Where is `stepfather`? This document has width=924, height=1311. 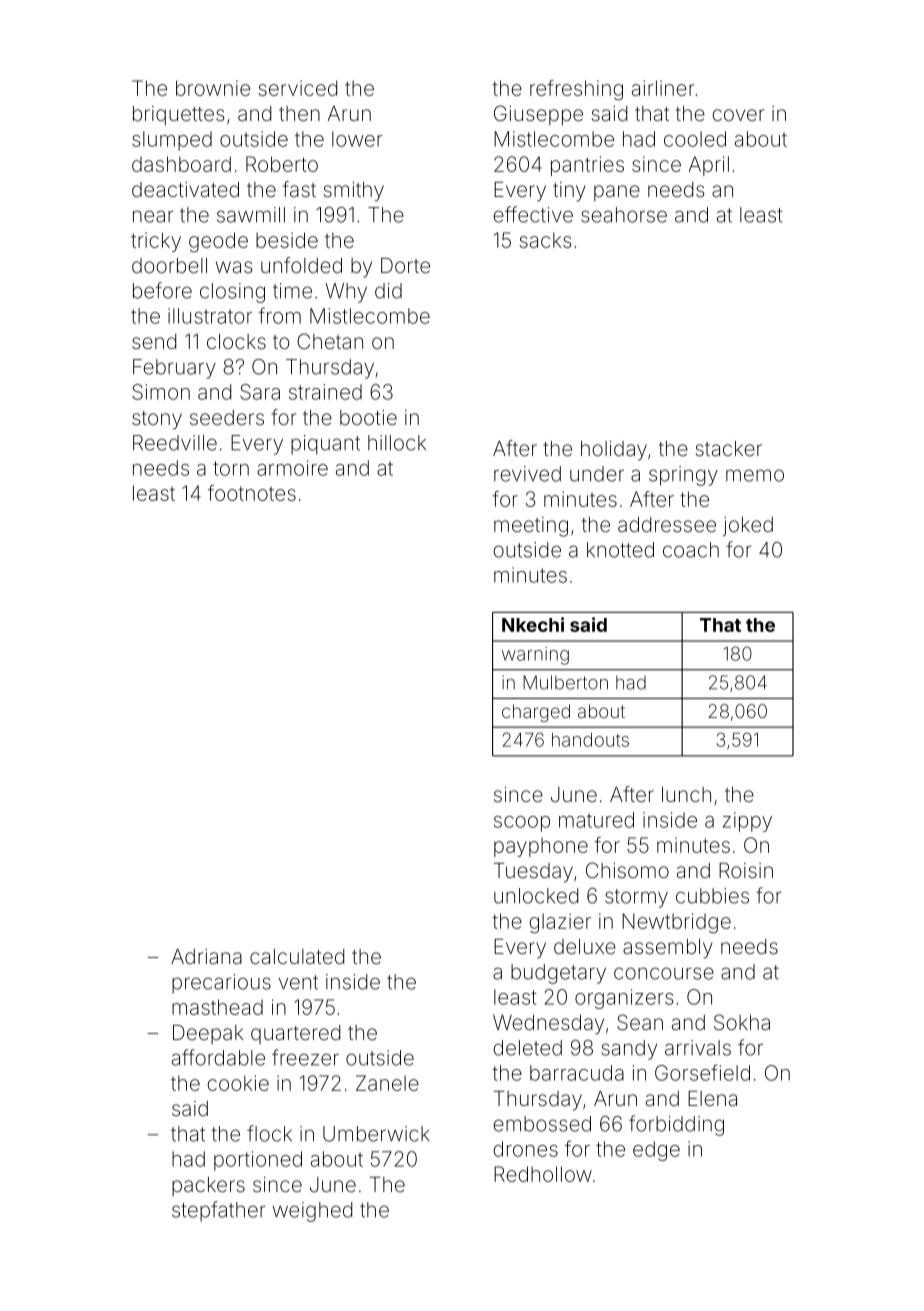 stepfather is located at coordinates (218, 1211).
